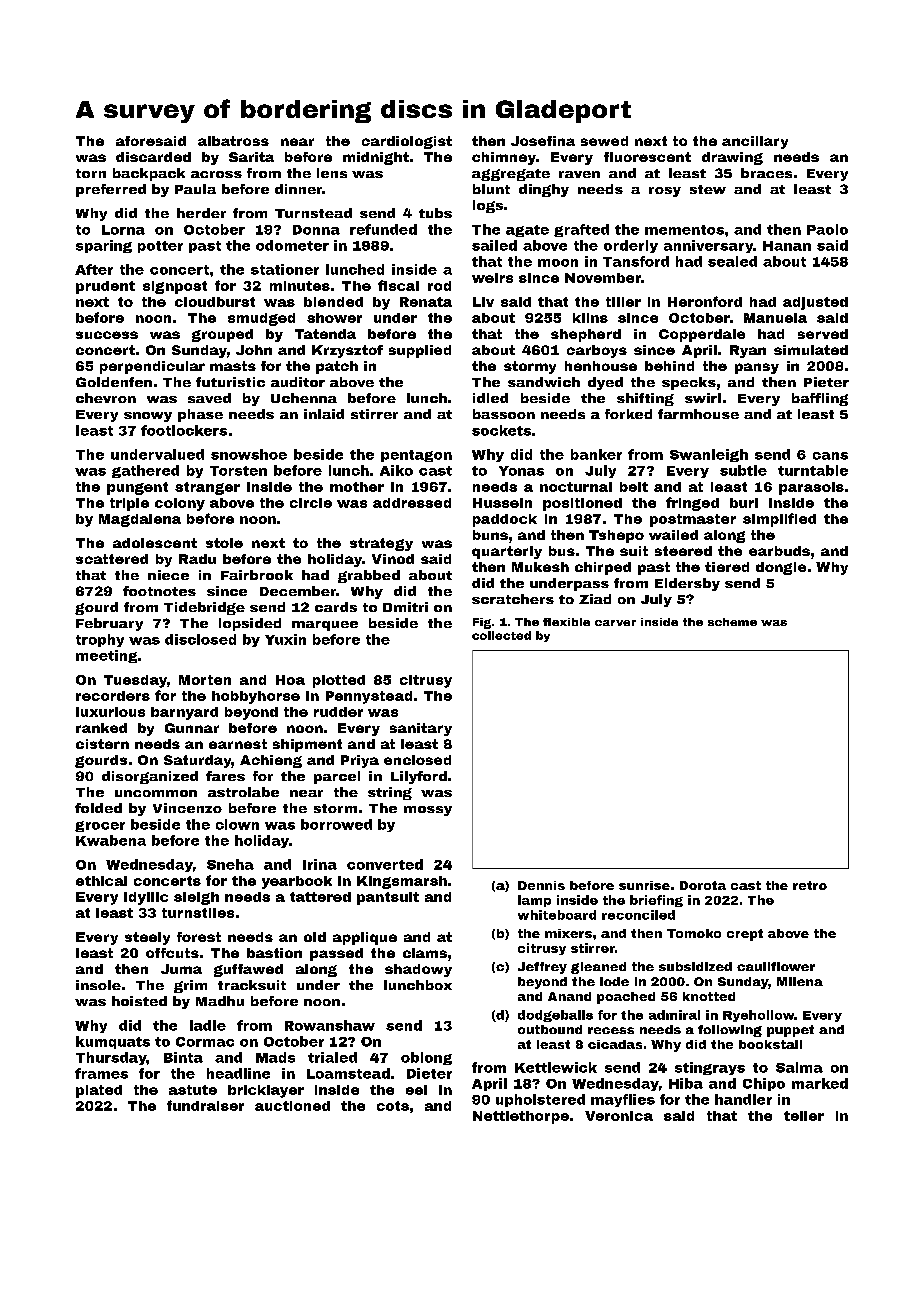 The width and height of the page is (924, 1308). I want to click on Josefina, so click(543, 141).
